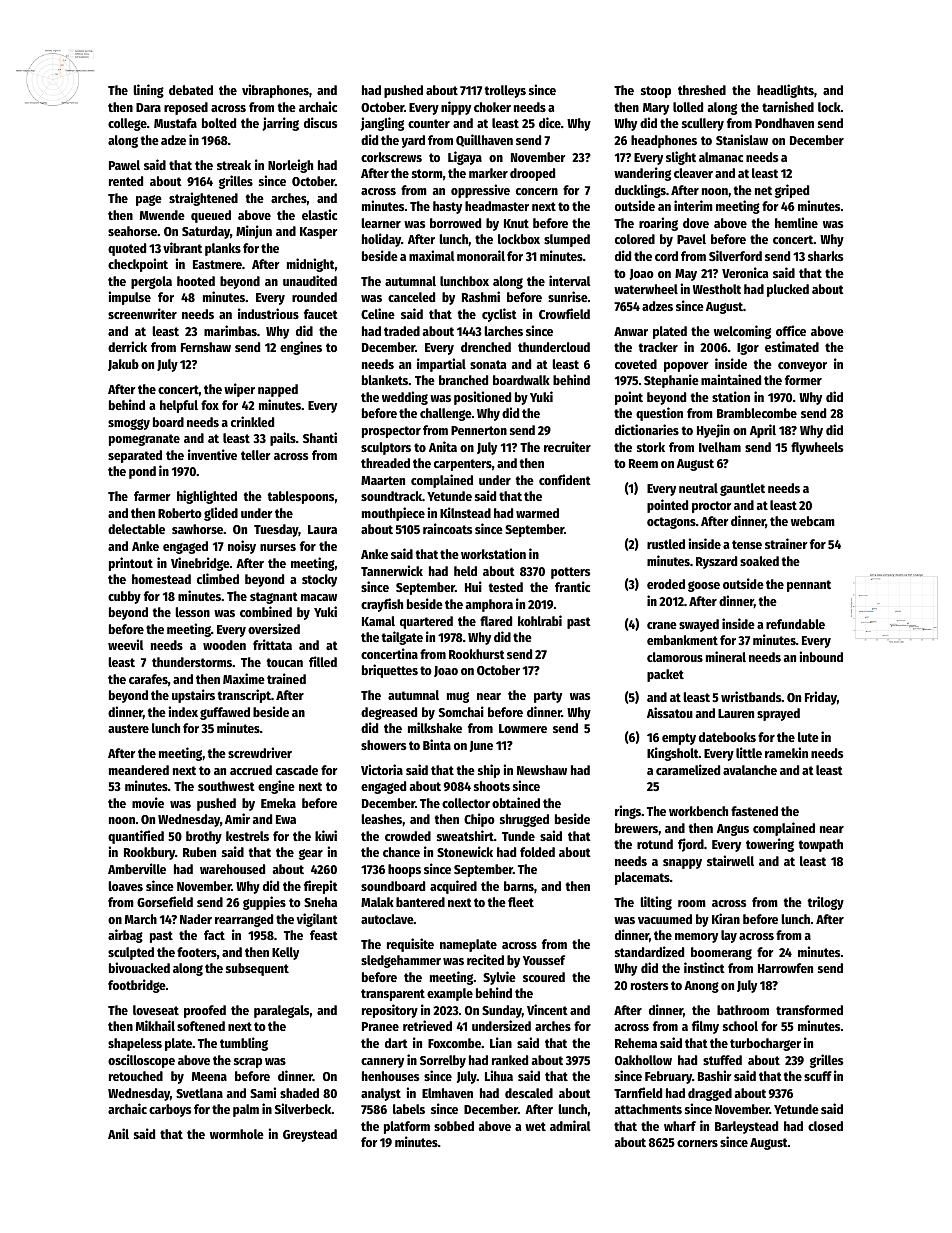 Image resolution: width=952 pixels, height=1233 pixels. I want to click on repository, so click(390, 1011).
